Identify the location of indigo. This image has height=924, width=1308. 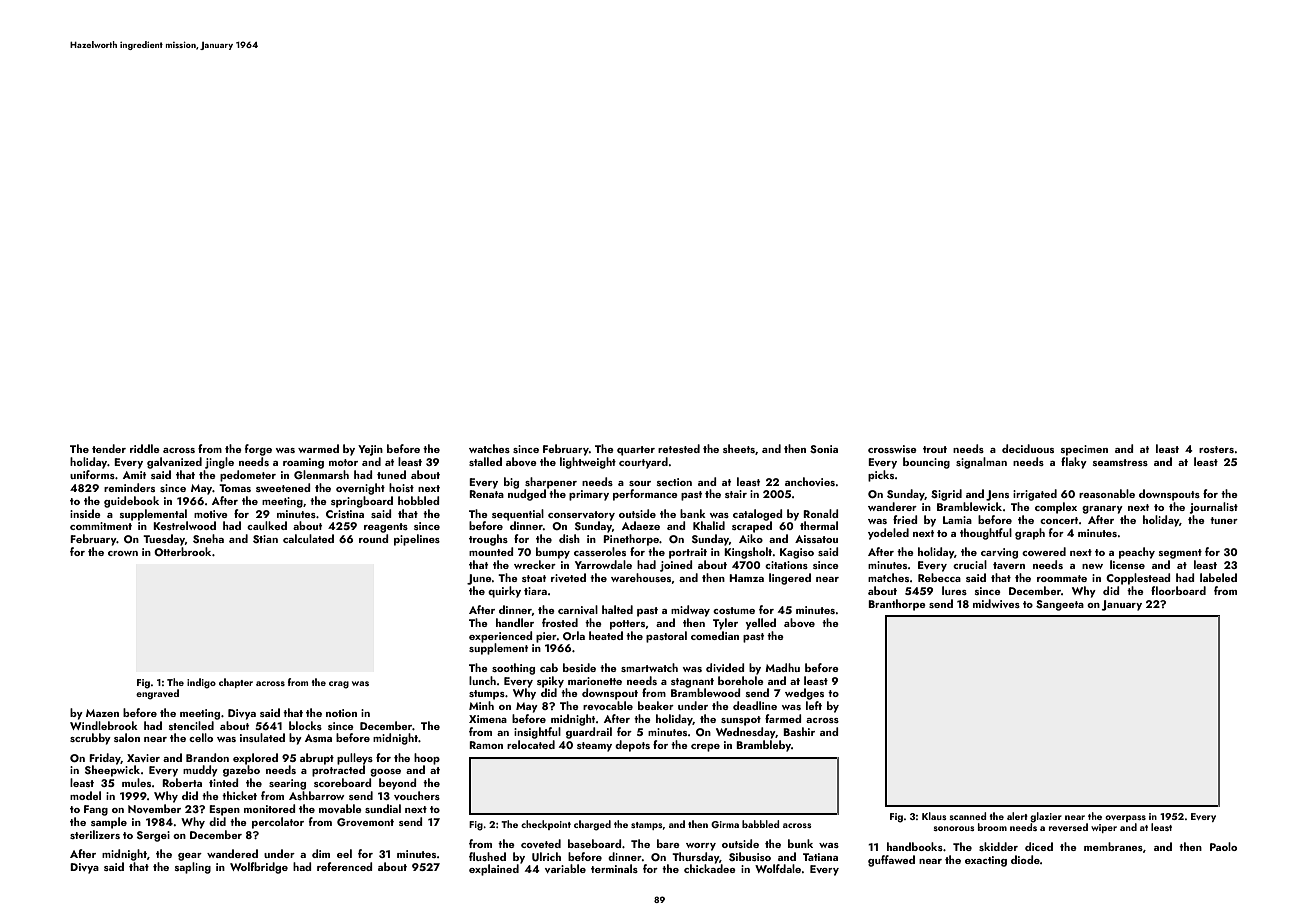
(201, 683).
